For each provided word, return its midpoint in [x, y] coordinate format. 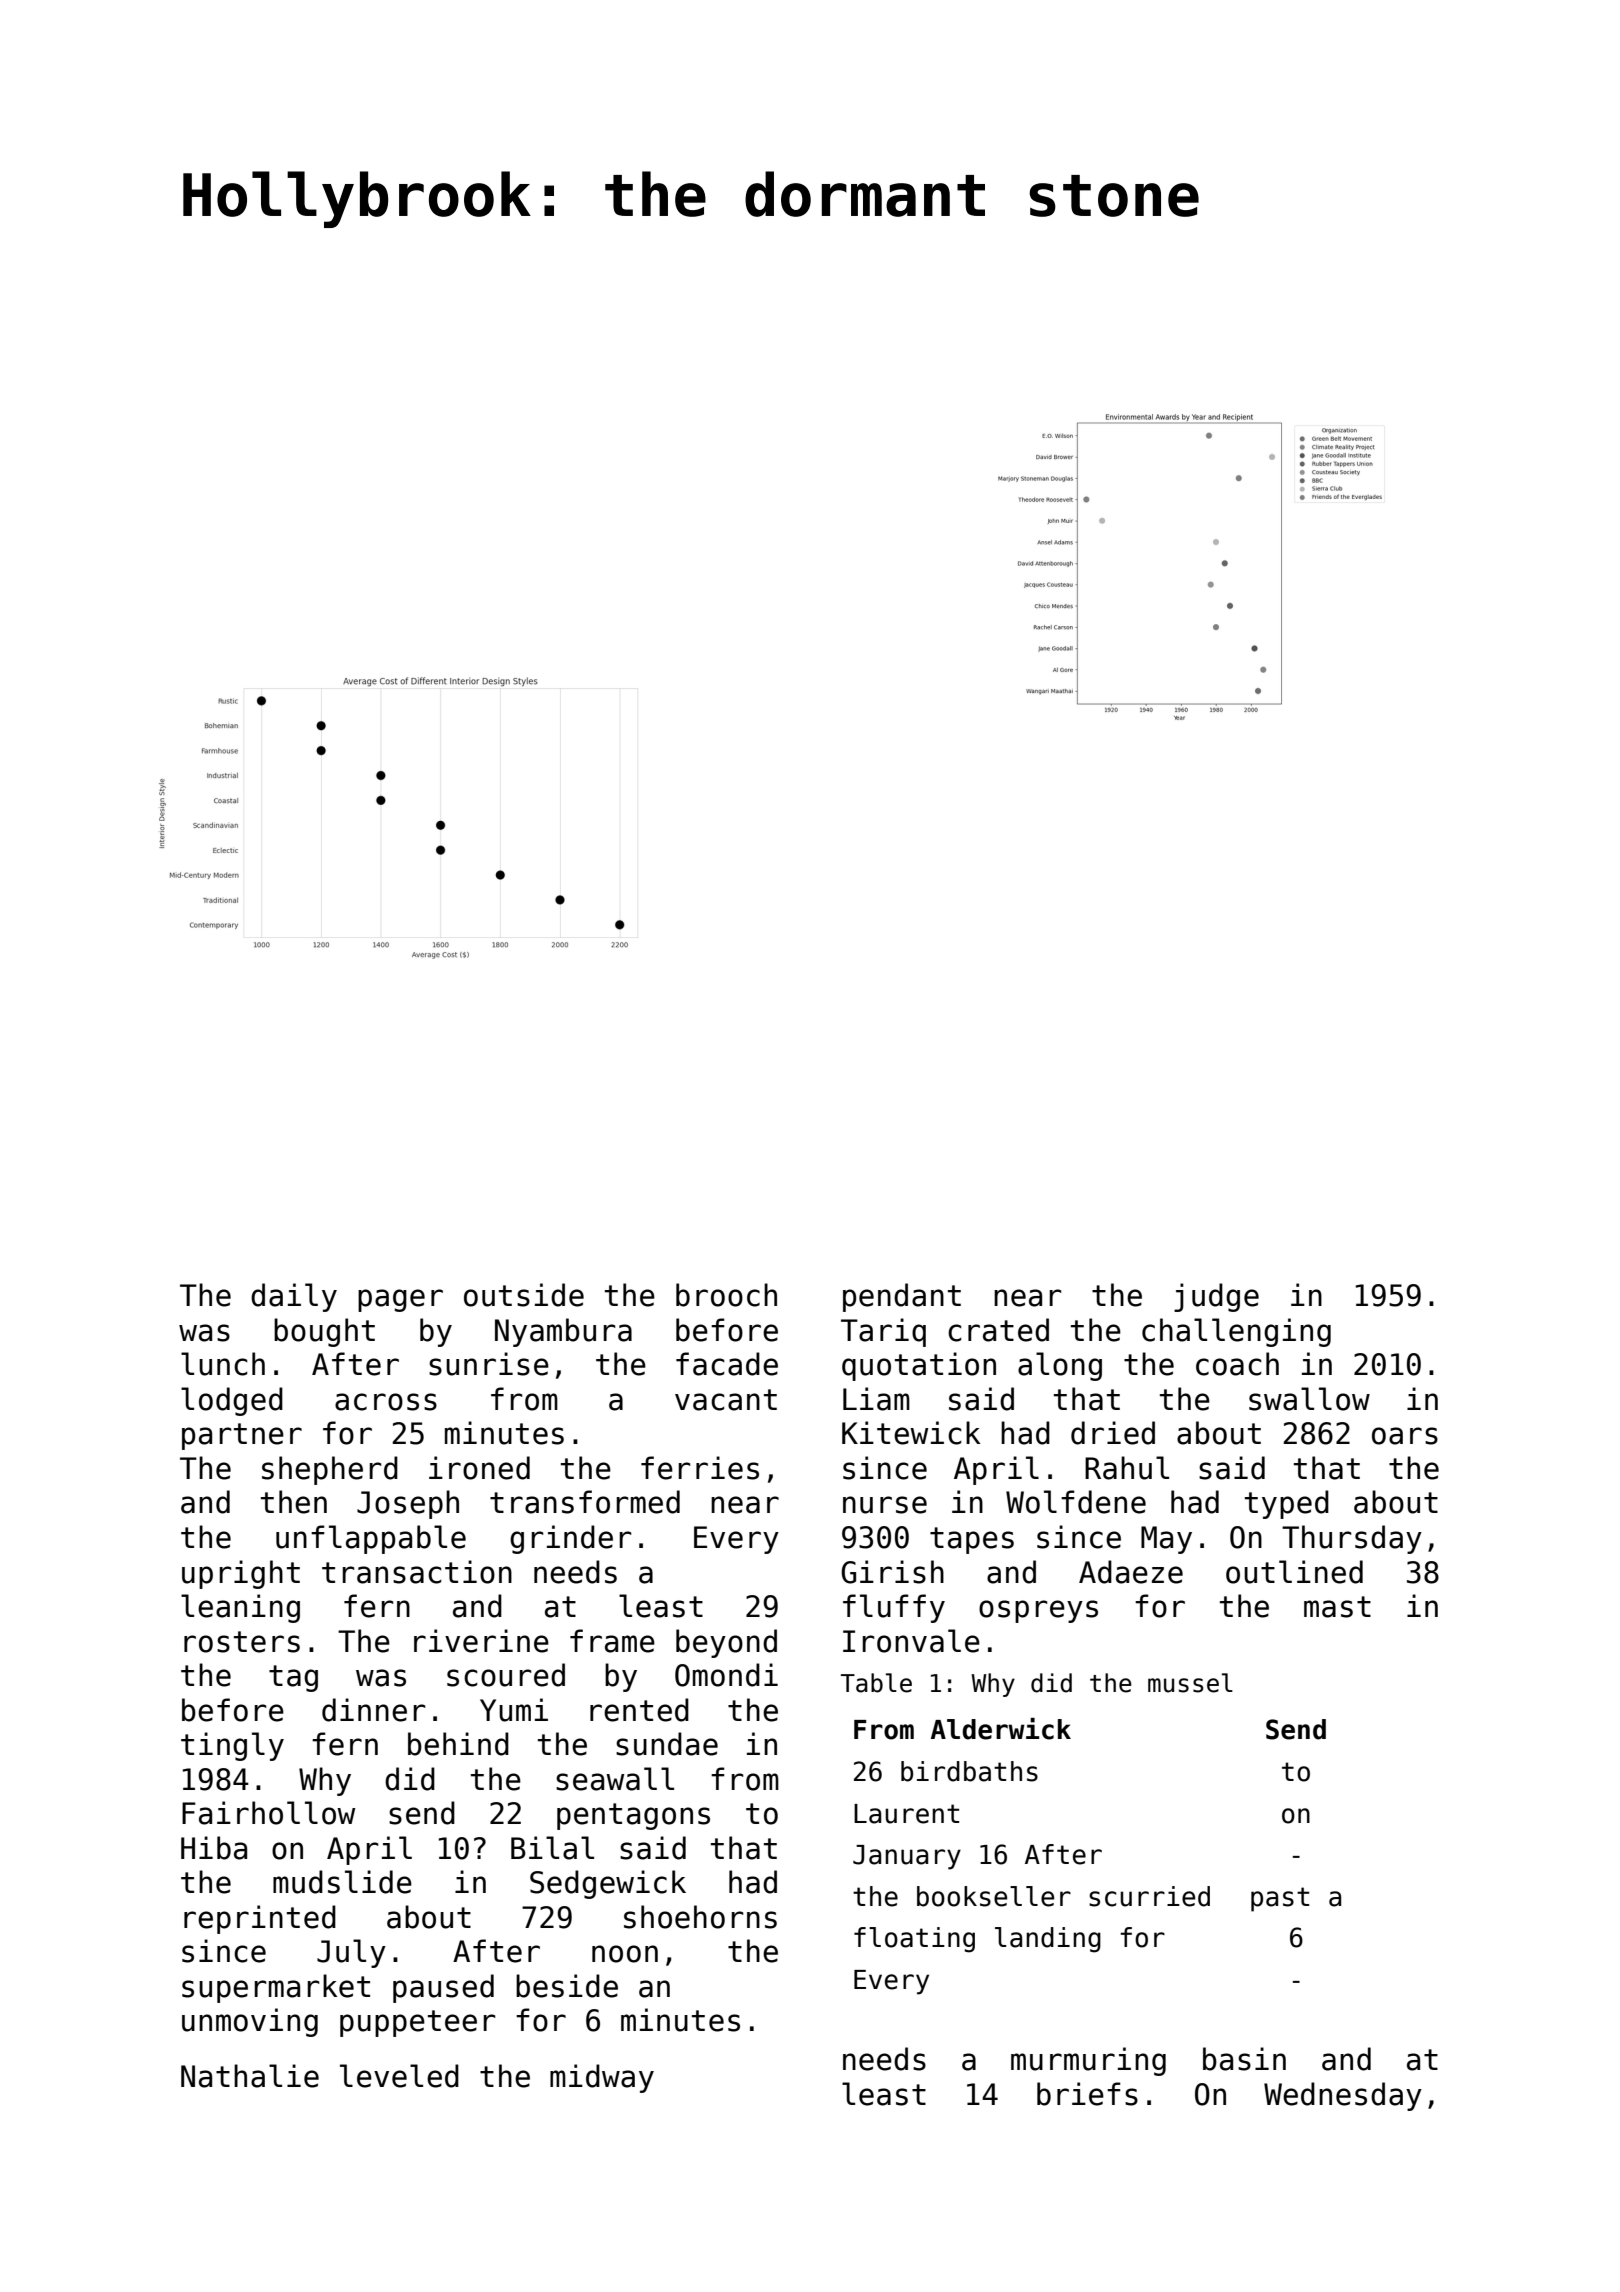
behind [458, 1744]
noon [625, 1954]
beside [567, 1986]
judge [1216, 1297]
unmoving [250, 2022]
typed [1287, 1504]
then [294, 1502]
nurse [885, 1505]
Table [876, 1683]
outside [524, 1295]
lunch [223, 1364]
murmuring [1088, 2061]
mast [1337, 1607]
